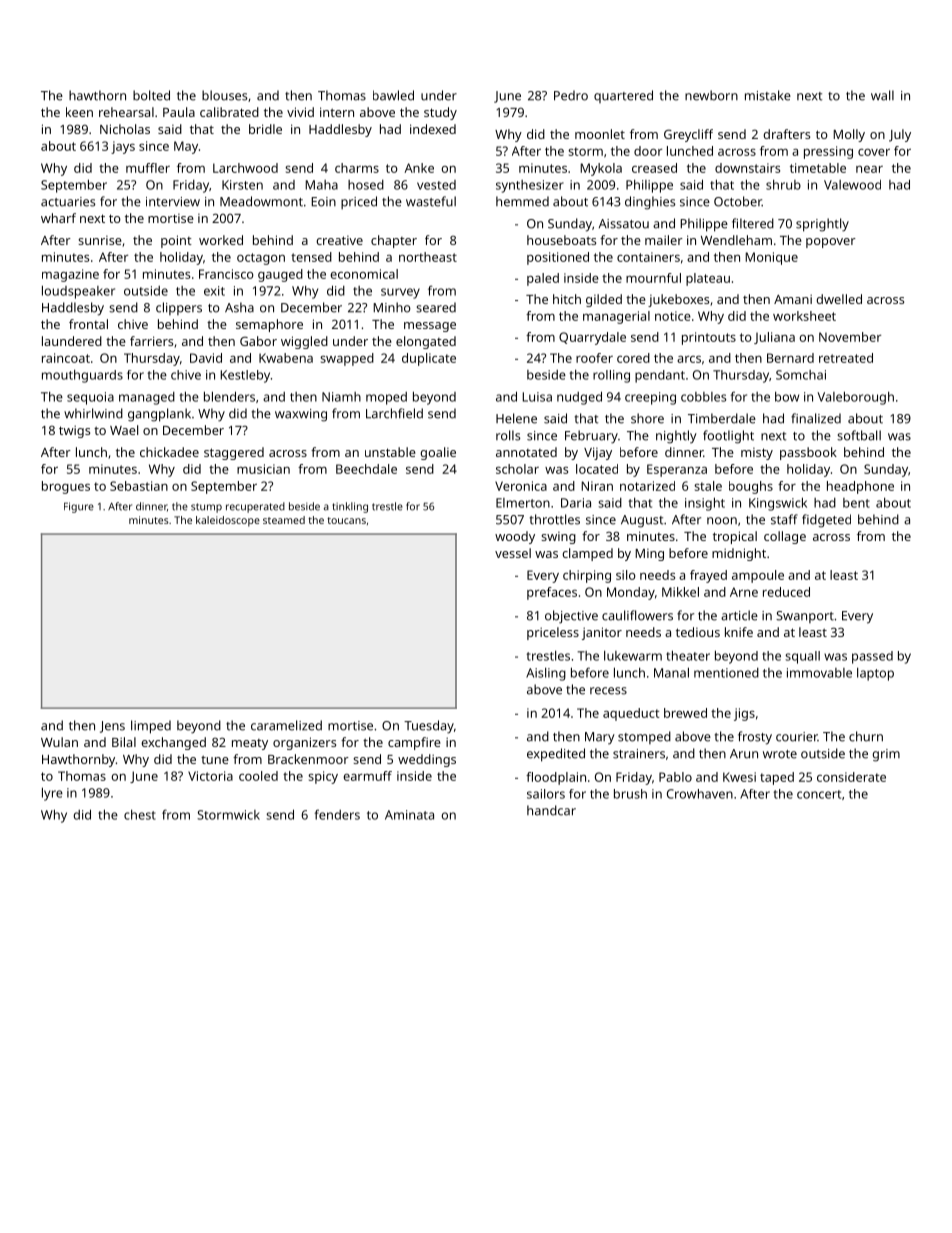 Image resolution: width=952 pixels, height=1233 pixels. Describe the element at coordinates (409, 815) in the page. I see `Aminata` at that location.
